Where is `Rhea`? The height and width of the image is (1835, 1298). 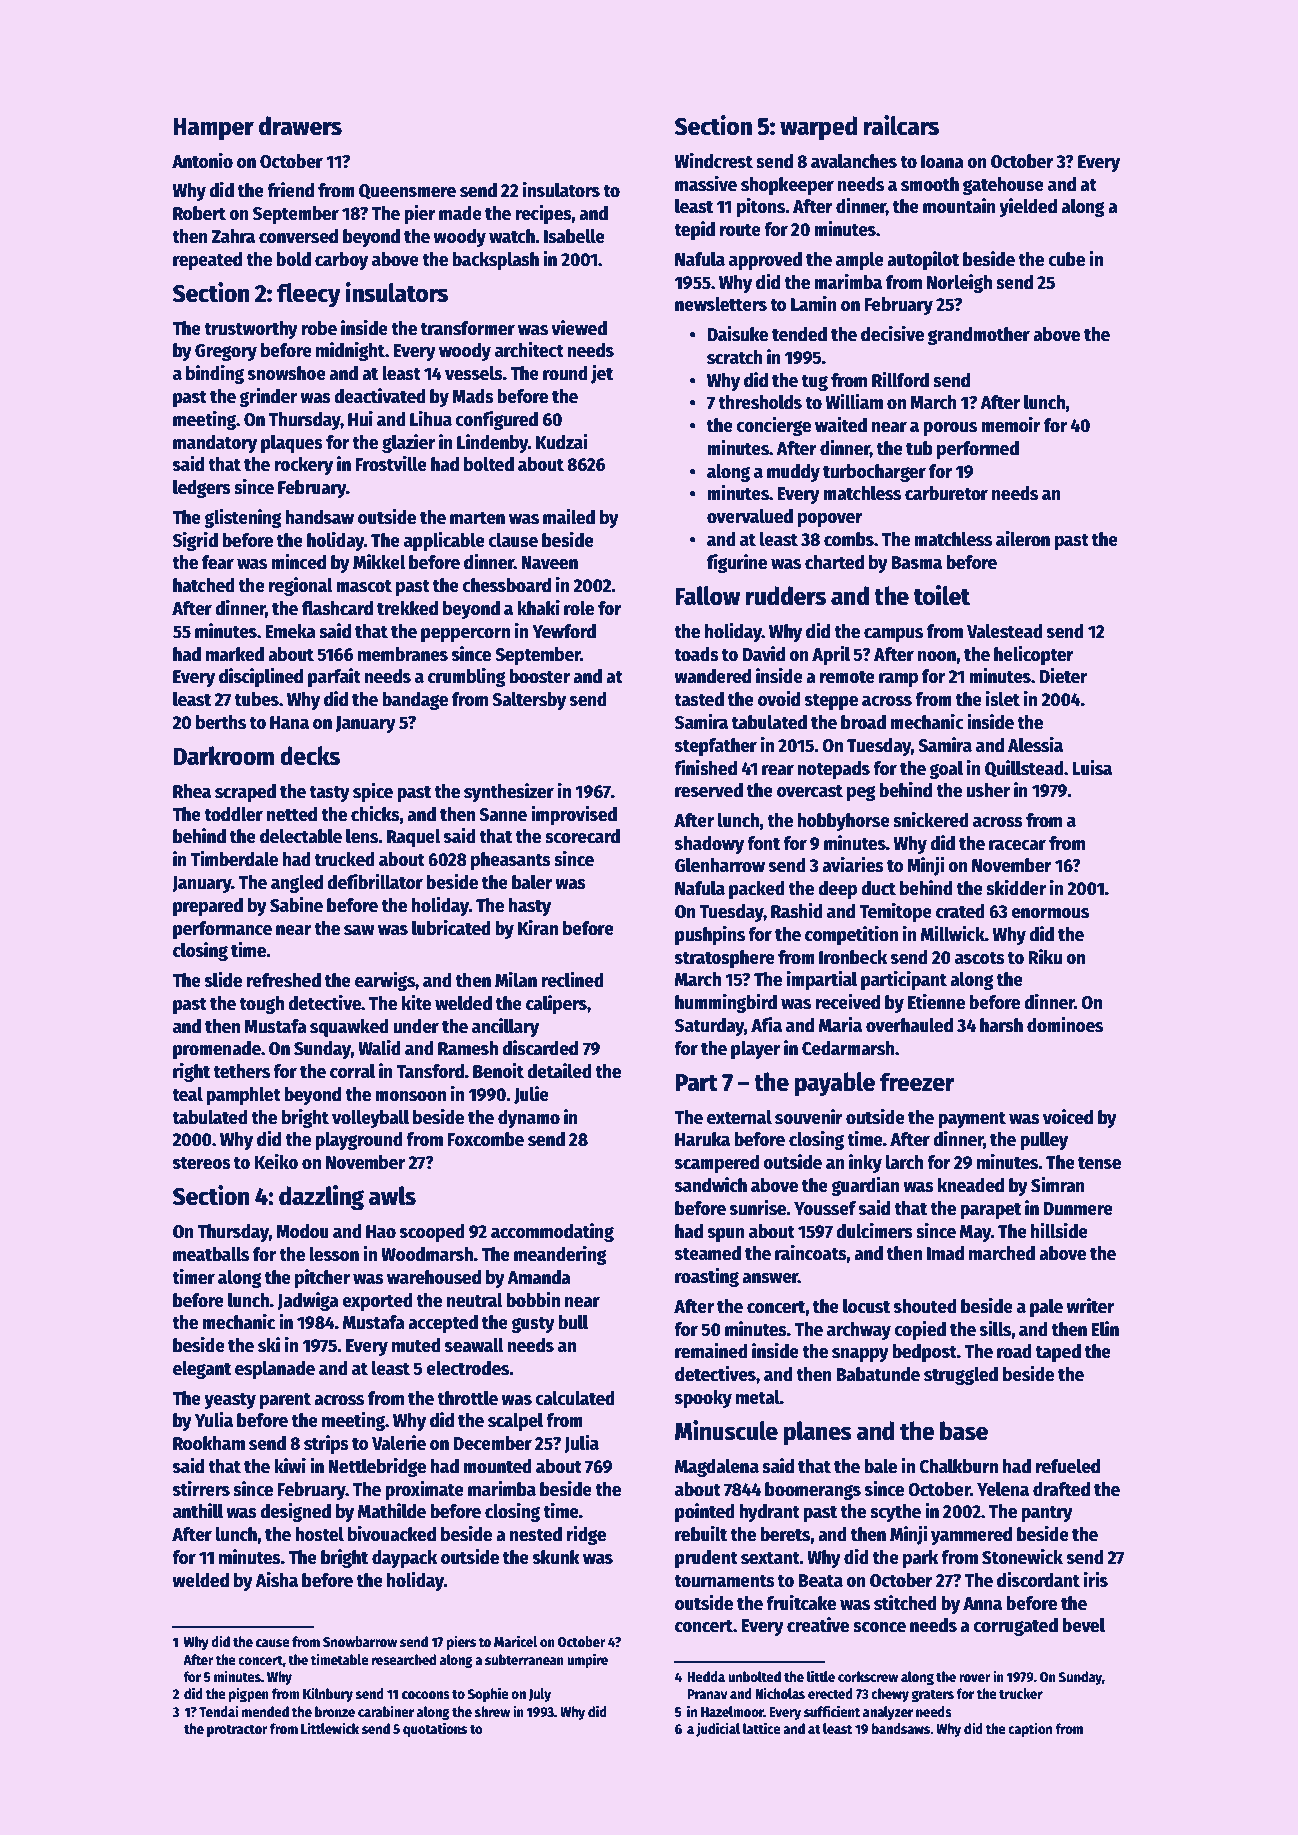 Rhea is located at coordinates (192, 791).
